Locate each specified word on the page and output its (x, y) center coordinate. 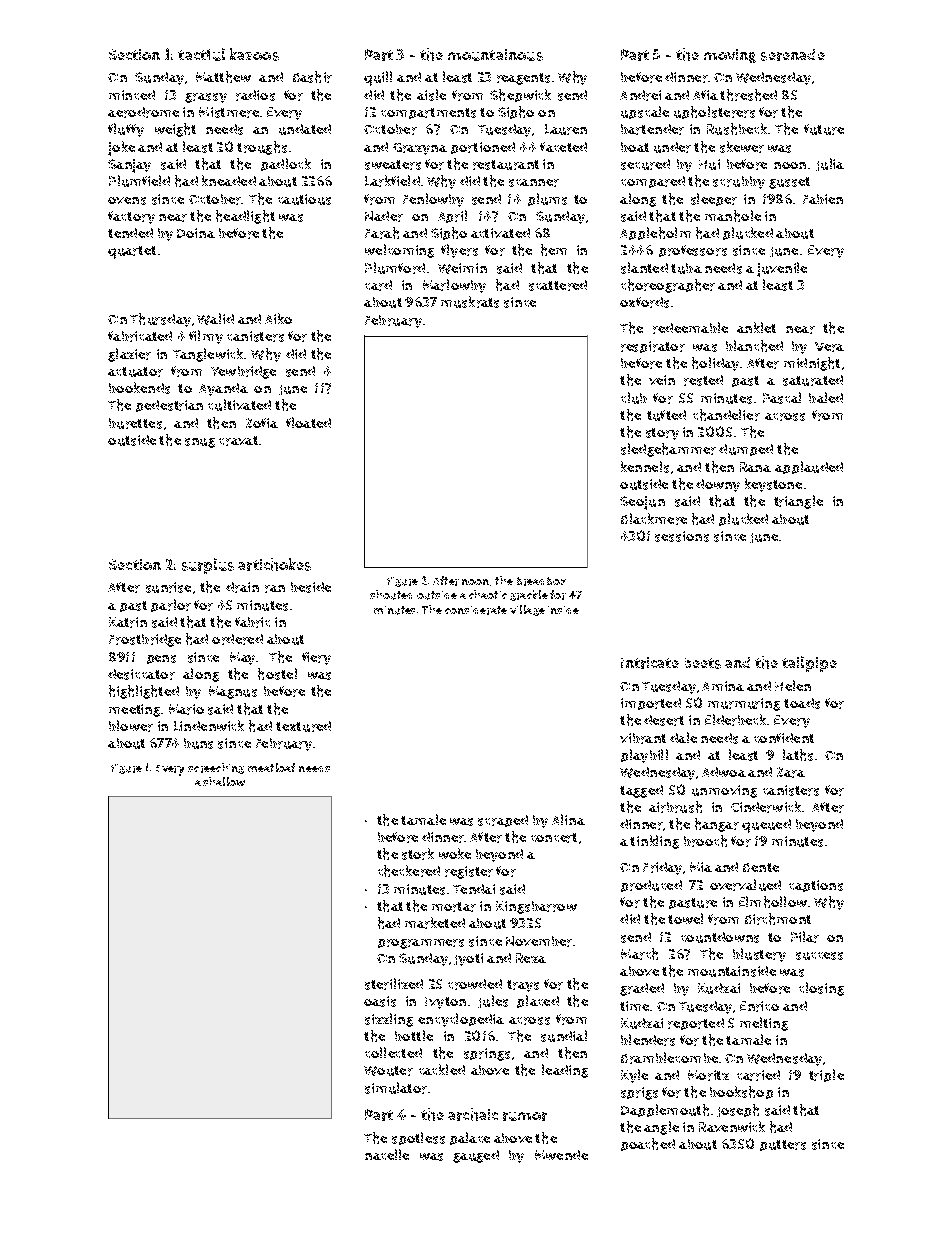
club (634, 398)
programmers (421, 944)
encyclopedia (461, 1020)
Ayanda (223, 389)
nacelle (387, 1154)
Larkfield (392, 181)
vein (662, 380)
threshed (748, 95)
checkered (409, 871)
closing (821, 989)
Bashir (312, 77)
